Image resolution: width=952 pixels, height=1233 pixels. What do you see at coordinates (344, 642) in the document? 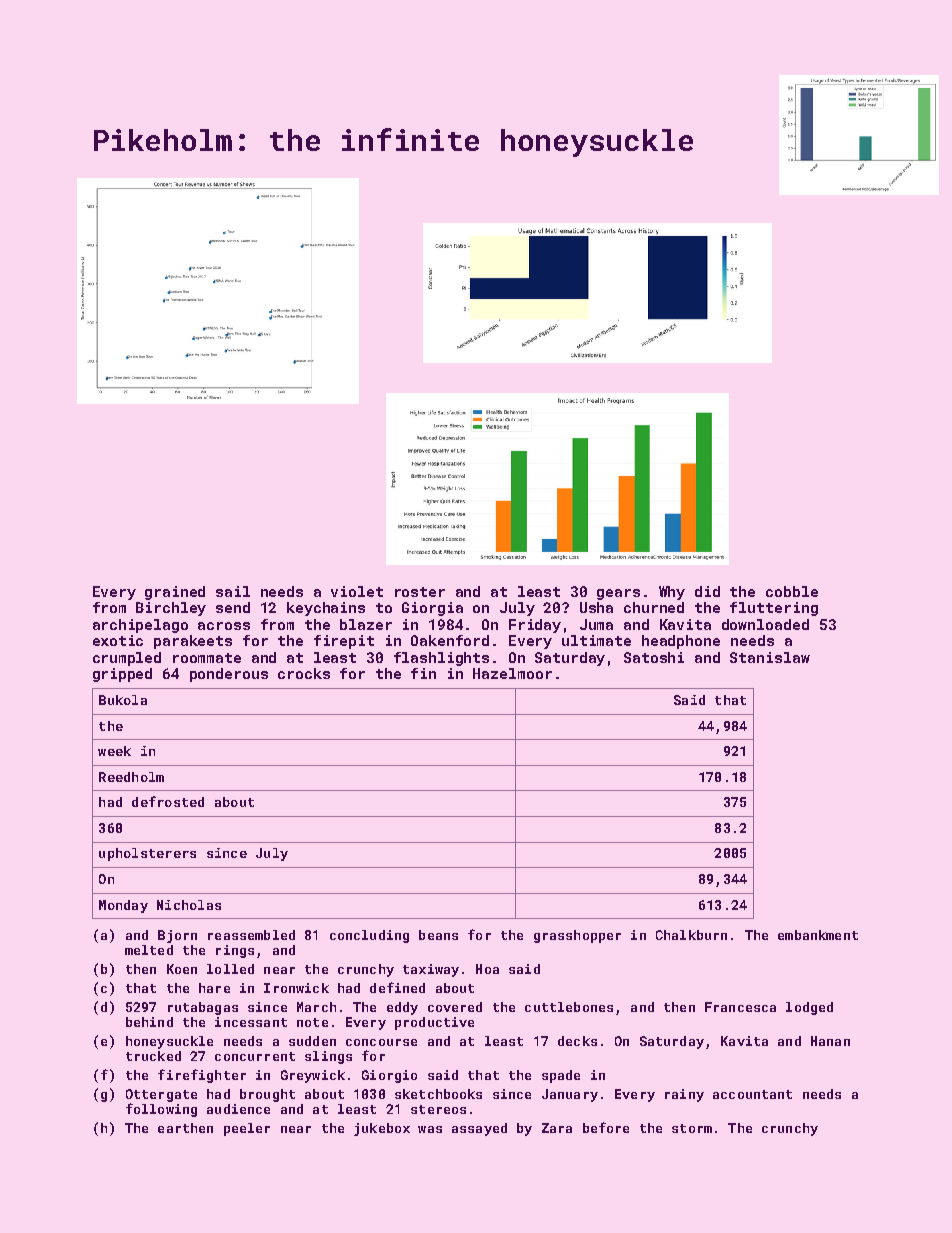
I see `firepit` at bounding box center [344, 642].
